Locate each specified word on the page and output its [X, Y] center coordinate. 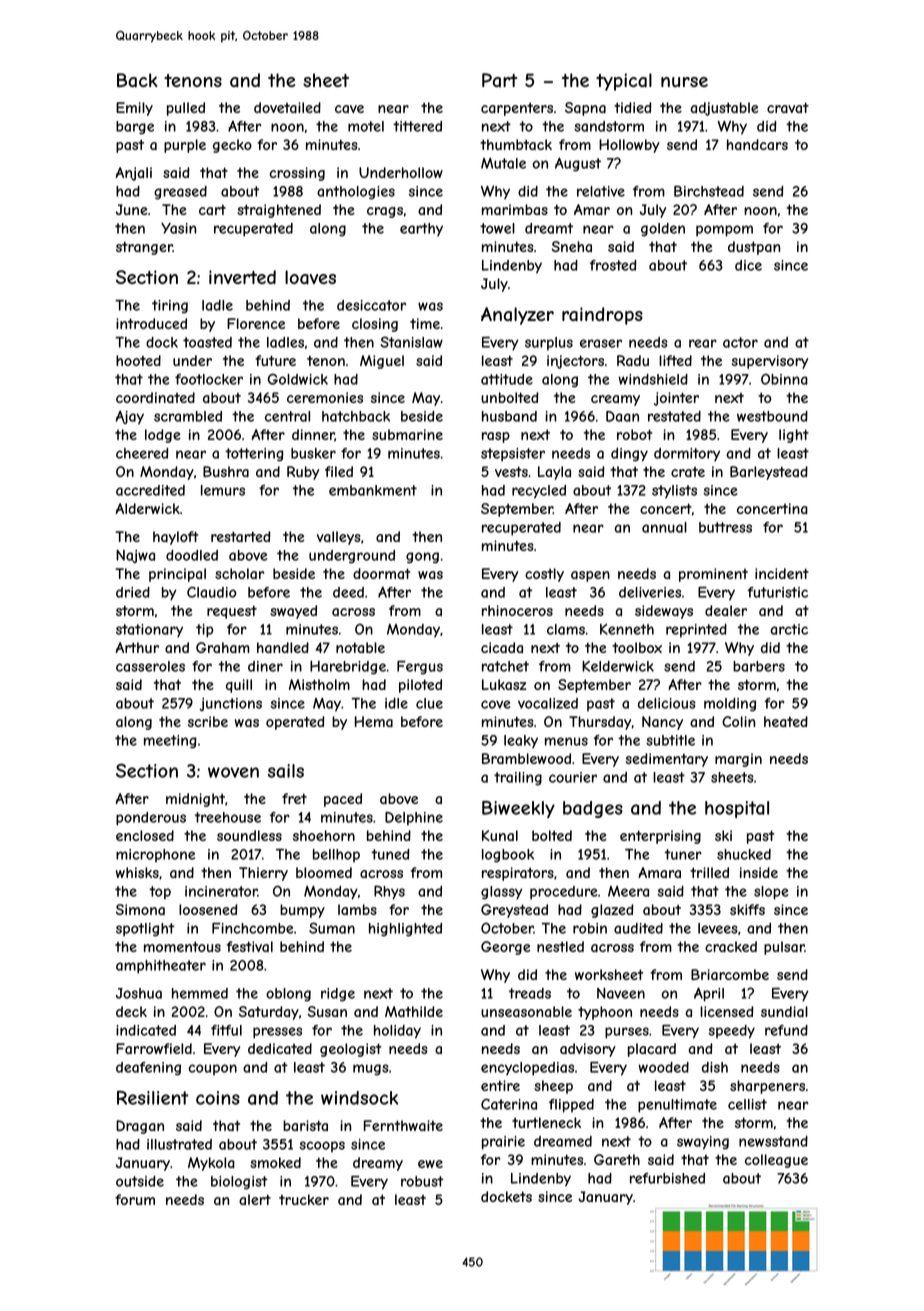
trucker [304, 1199]
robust [422, 1181]
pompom [724, 231]
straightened [279, 211]
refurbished [667, 1178]
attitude [507, 379]
